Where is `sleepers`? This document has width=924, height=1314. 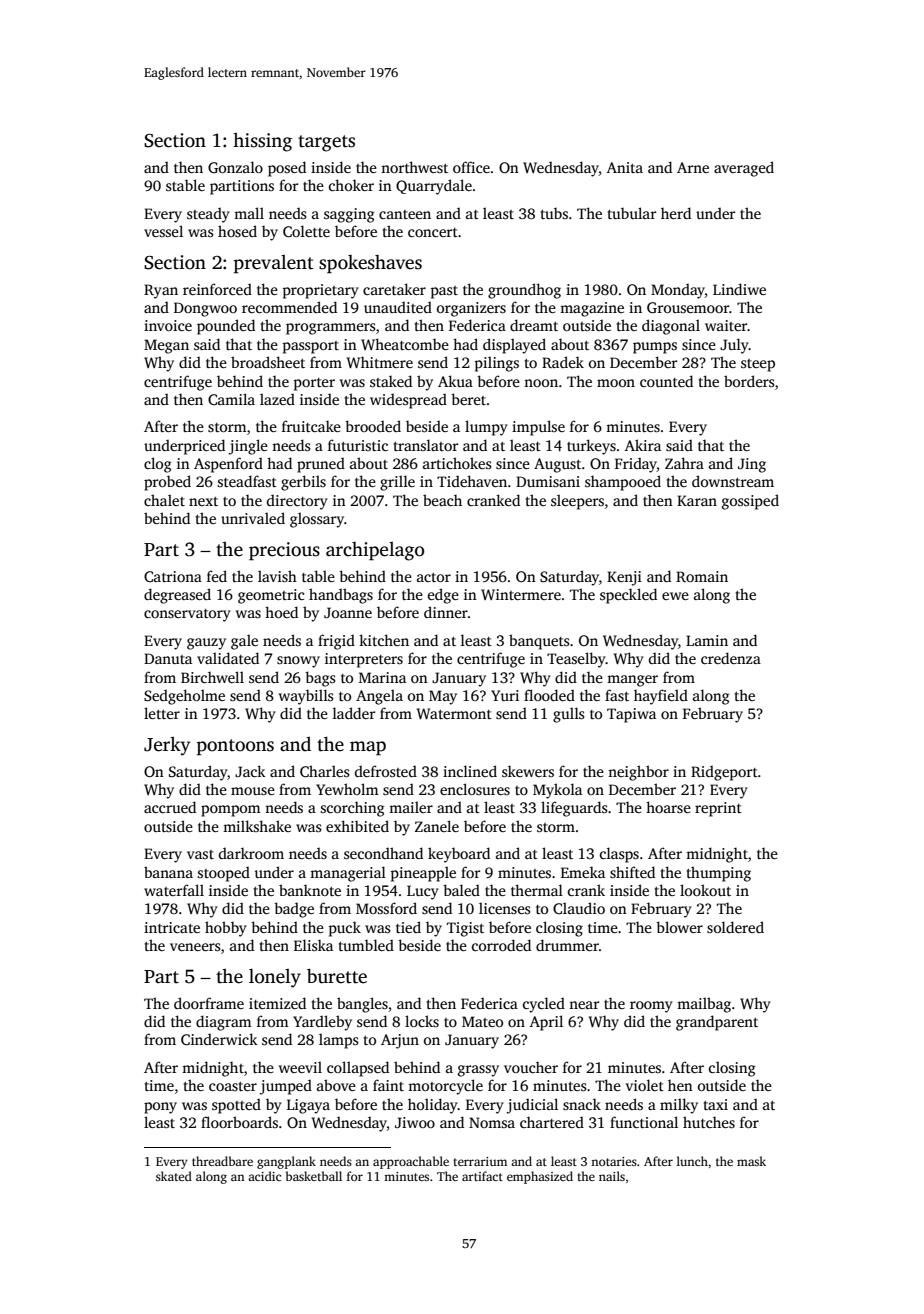
sleepers is located at coordinates (577, 502).
